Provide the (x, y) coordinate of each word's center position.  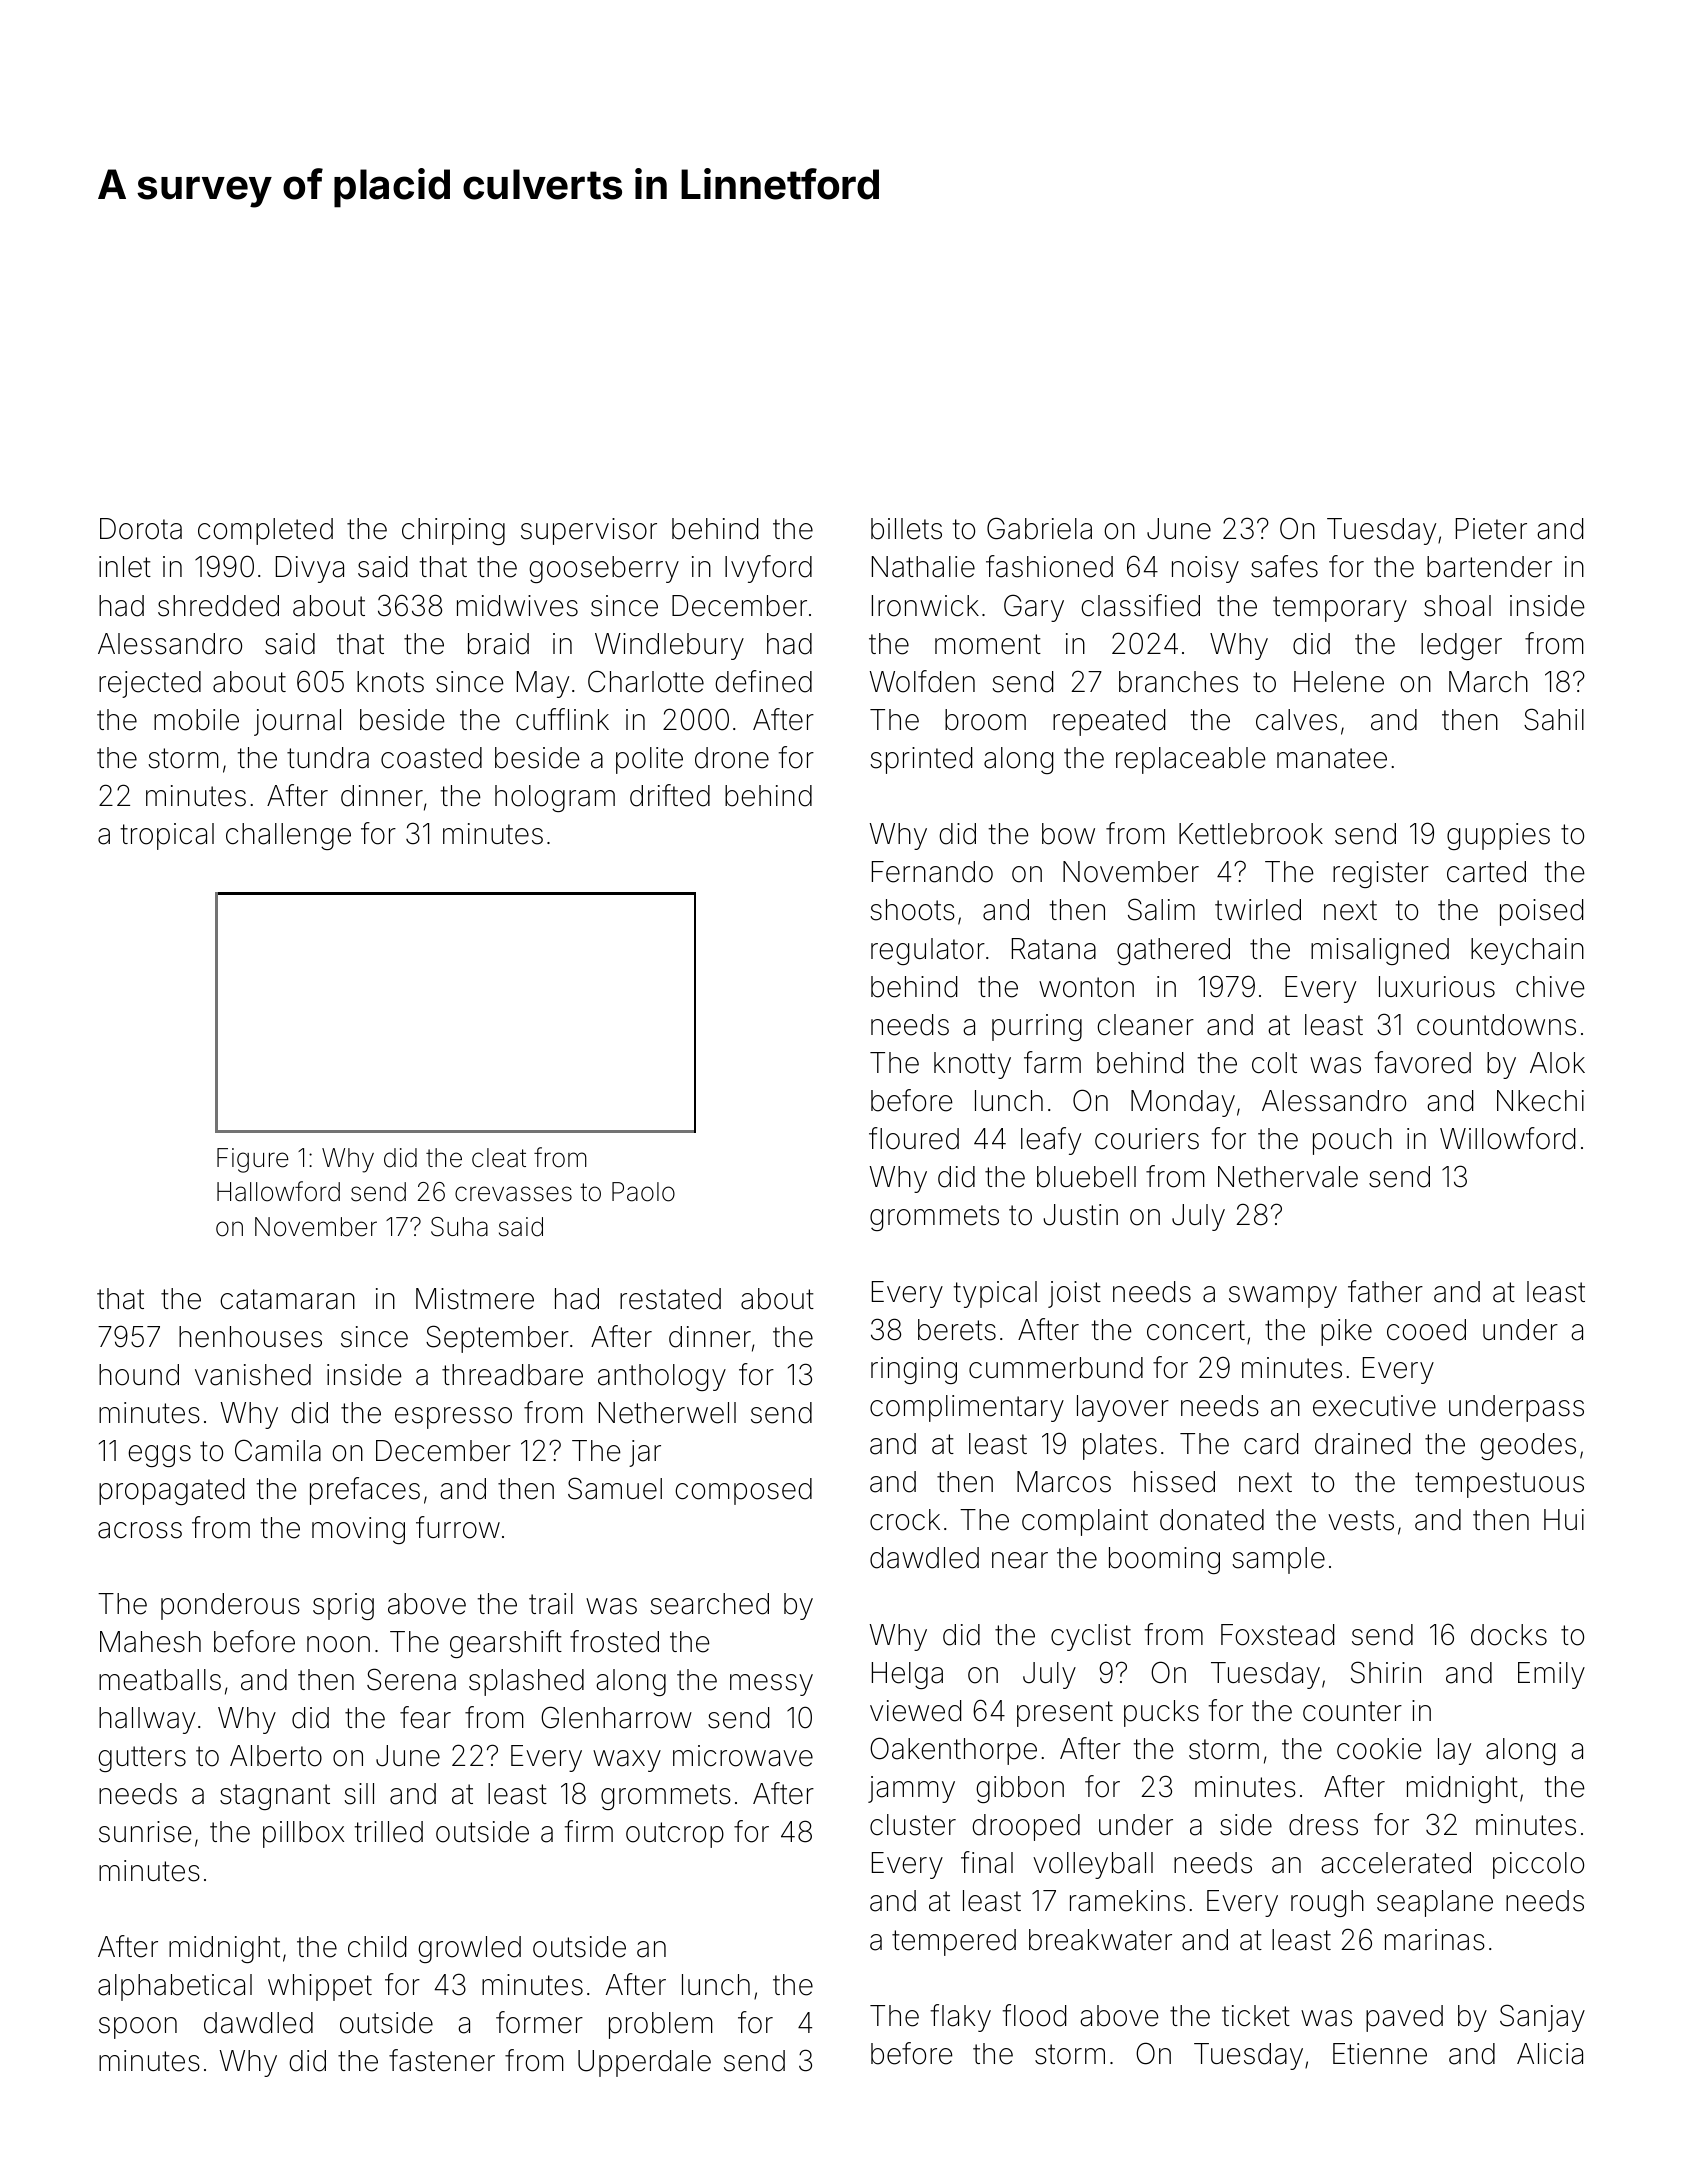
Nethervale (1288, 1177)
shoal (1457, 606)
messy (771, 1685)
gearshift (506, 1644)
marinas (1435, 1940)
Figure (253, 1160)
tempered (954, 1942)
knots (390, 682)
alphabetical (175, 1987)
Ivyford (768, 569)
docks (1509, 1635)
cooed (1426, 1330)
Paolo (643, 1192)
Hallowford (278, 1191)
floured (914, 1138)
